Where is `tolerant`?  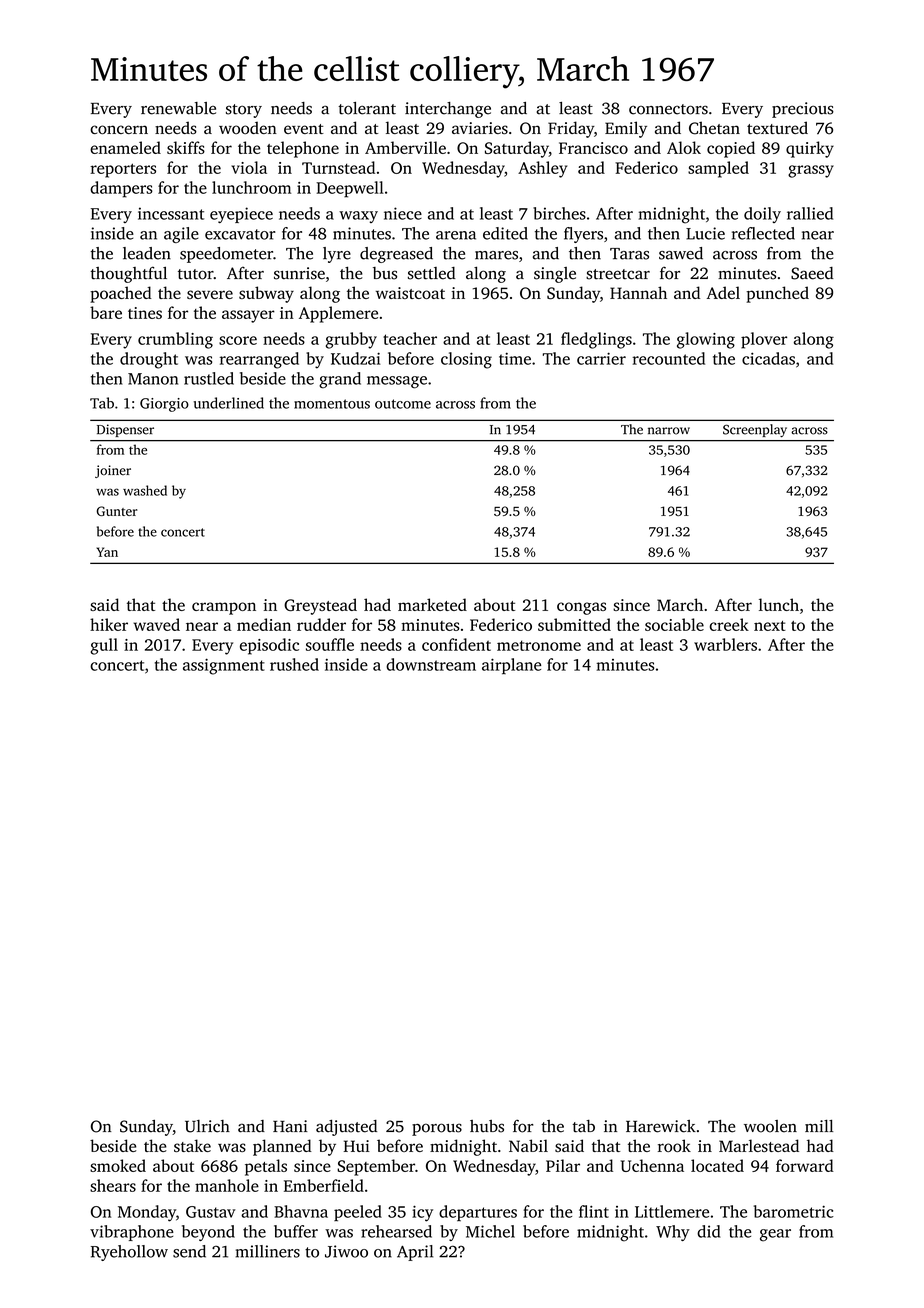 tolerant is located at coordinates (367, 108).
